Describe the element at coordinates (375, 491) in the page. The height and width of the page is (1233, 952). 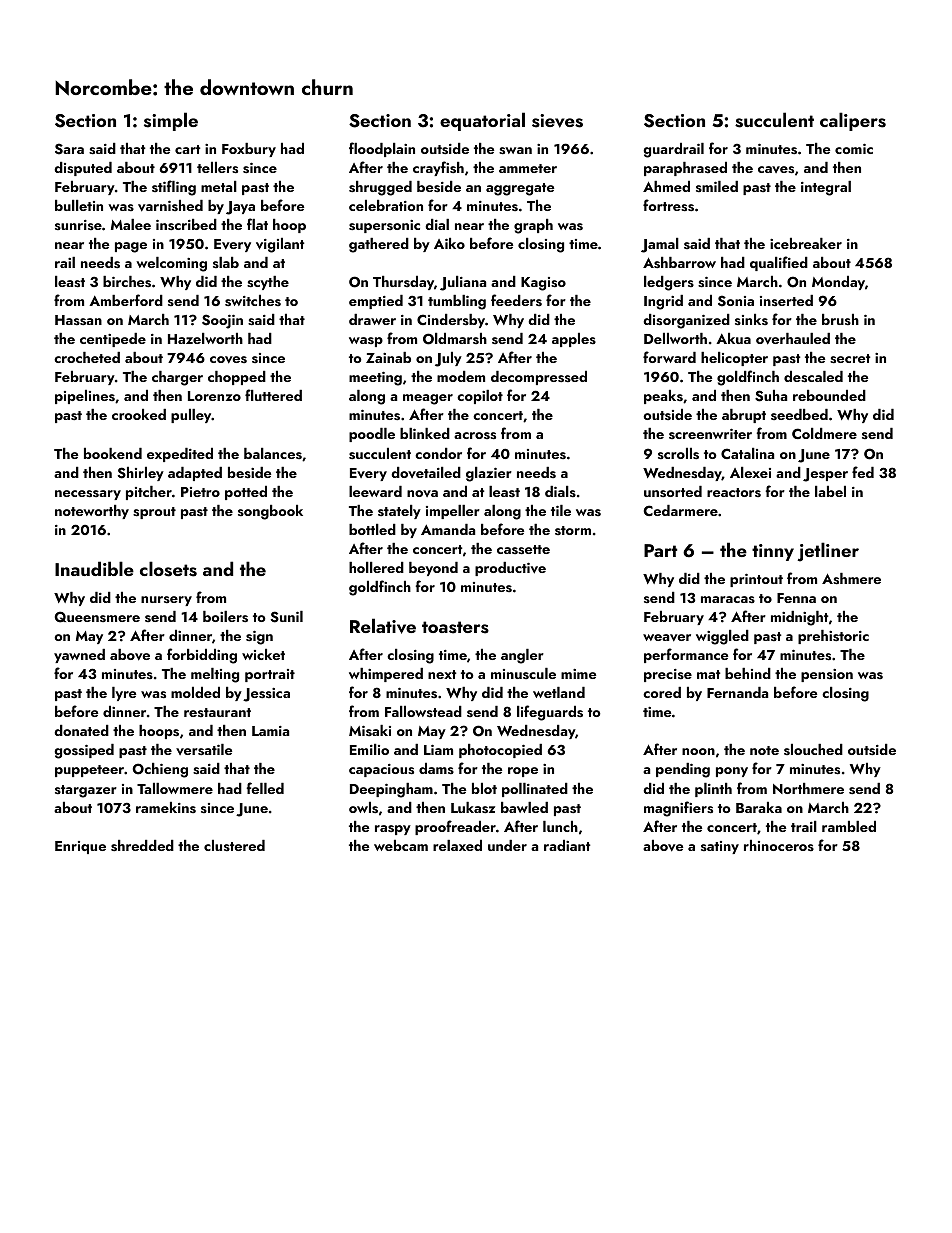
I see `leeward` at that location.
